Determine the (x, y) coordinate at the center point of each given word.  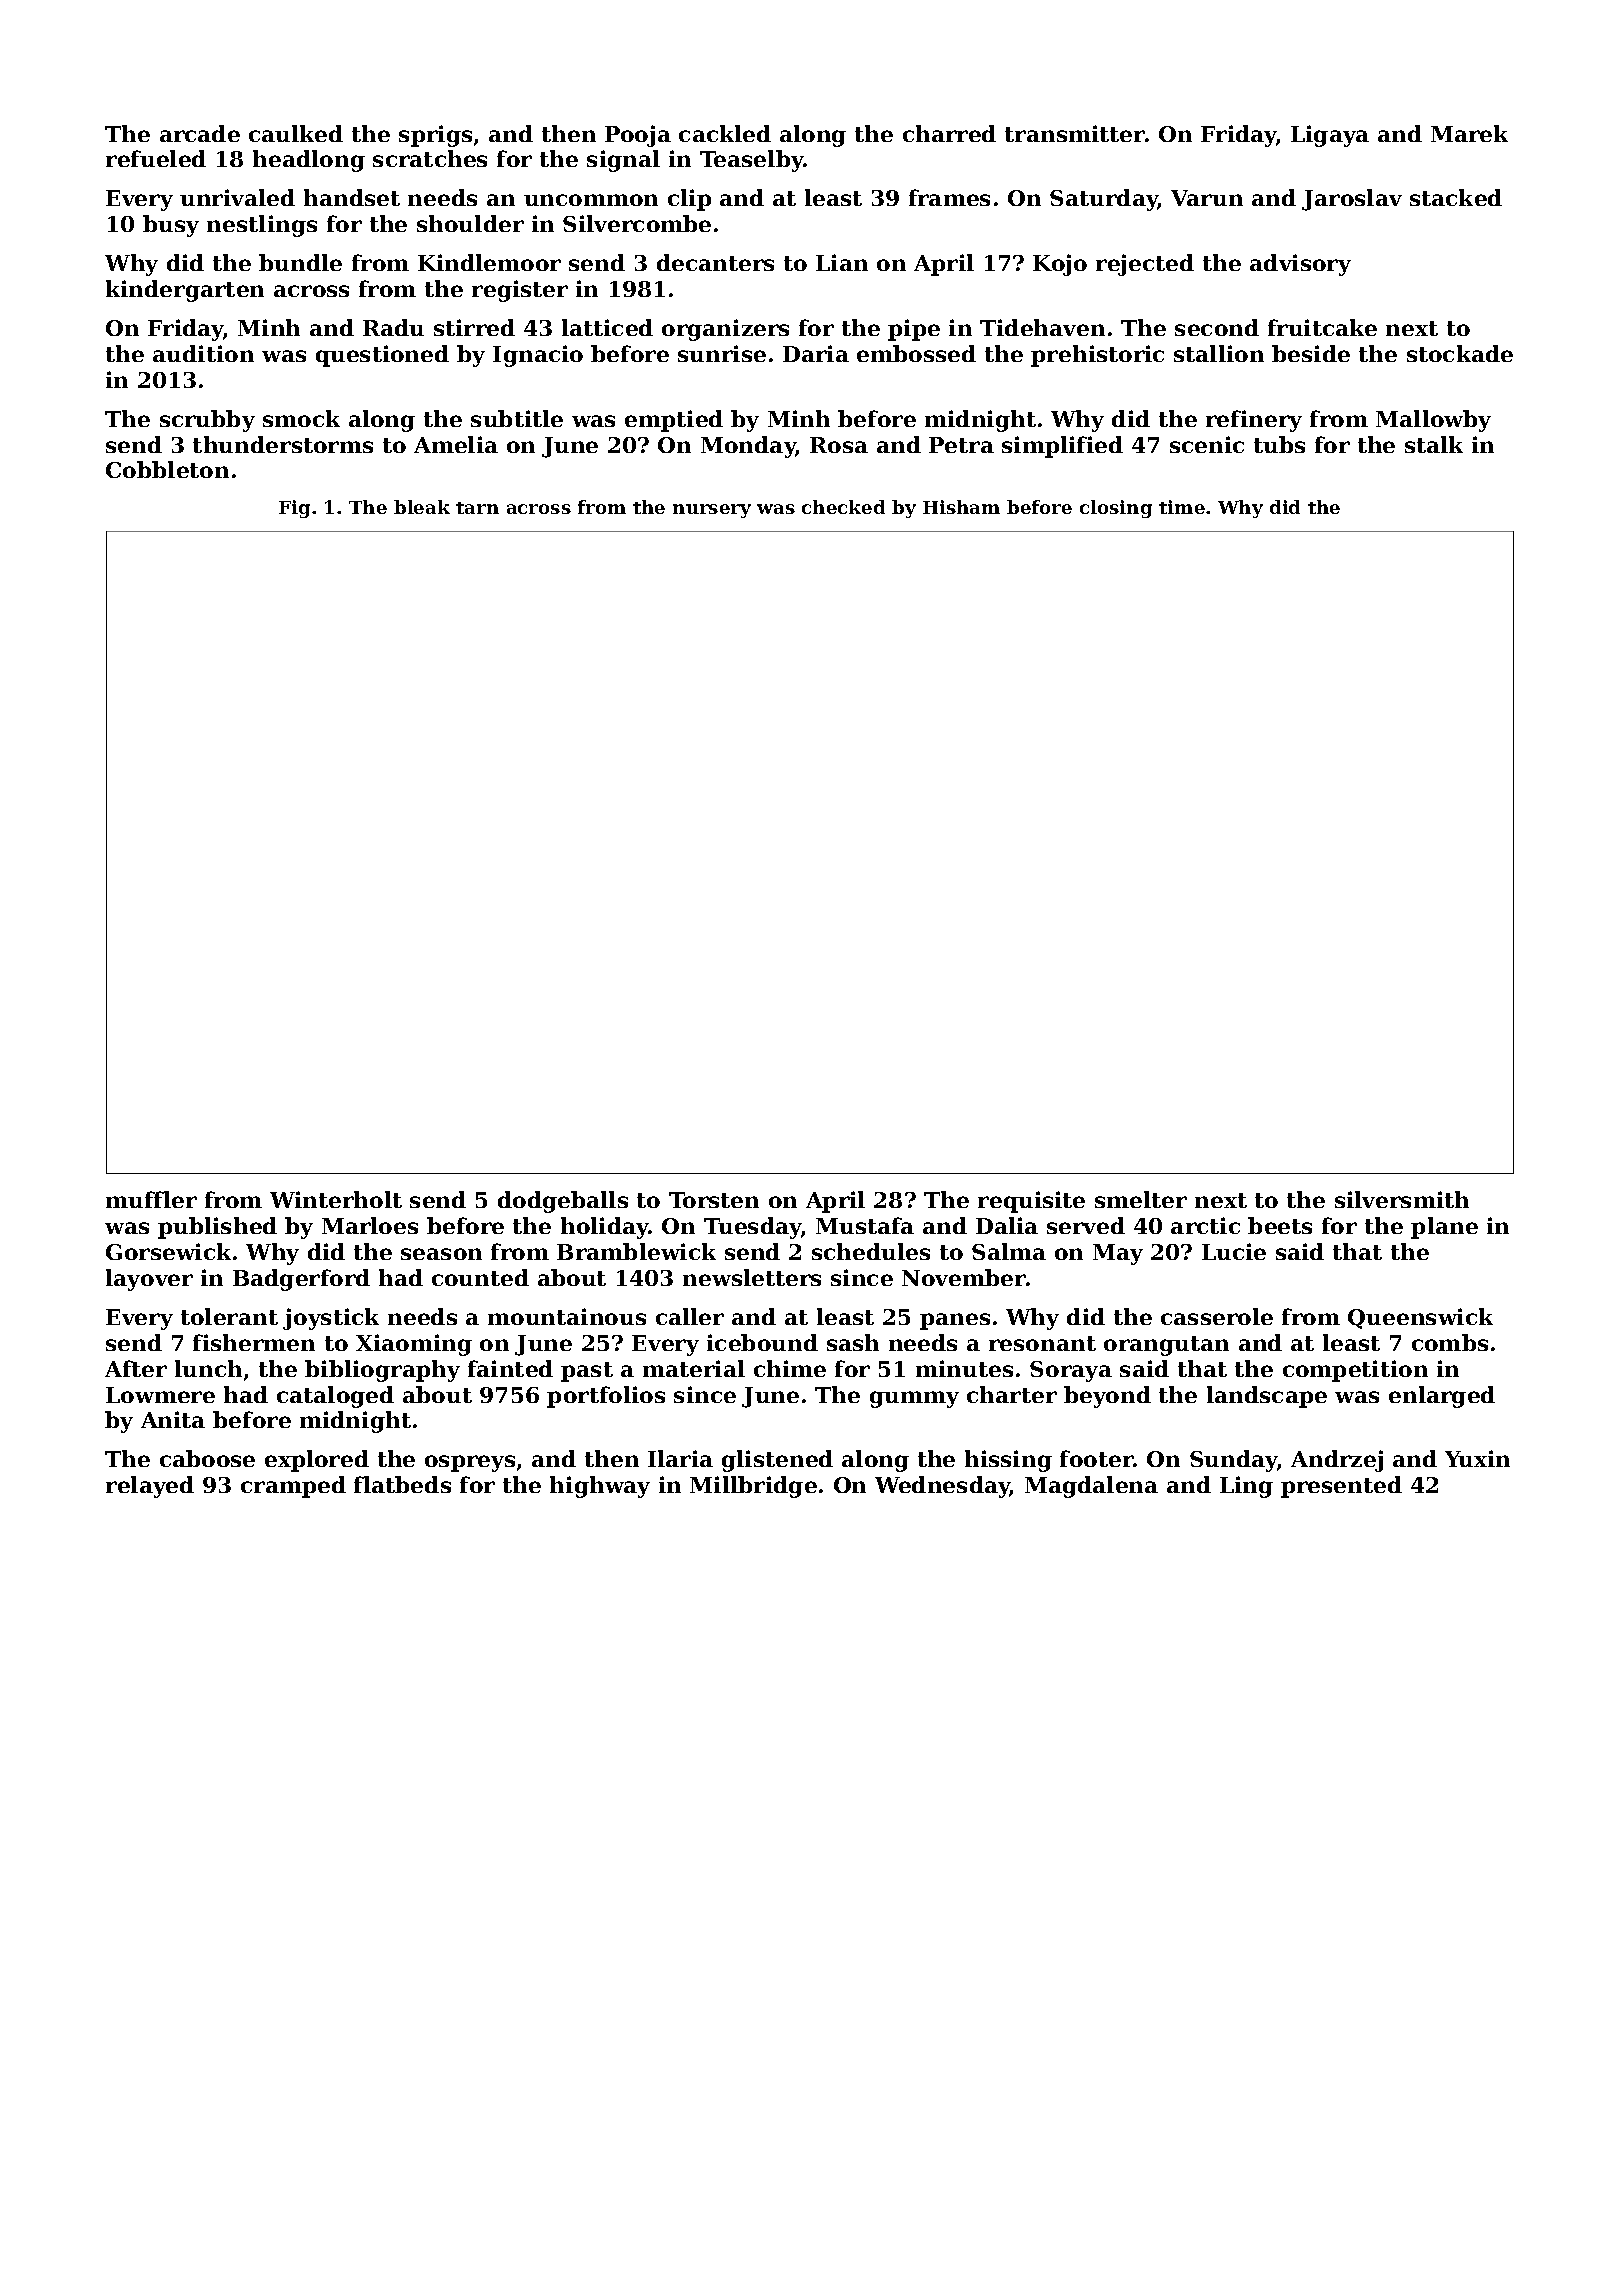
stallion (1219, 353)
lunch (208, 1368)
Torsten (714, 1200)
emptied (674, 421)
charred (949, 133)
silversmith (1402, 1199)
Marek (1469, 133)
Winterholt (336, 1199)
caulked (296, 133)
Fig (294, 509)
